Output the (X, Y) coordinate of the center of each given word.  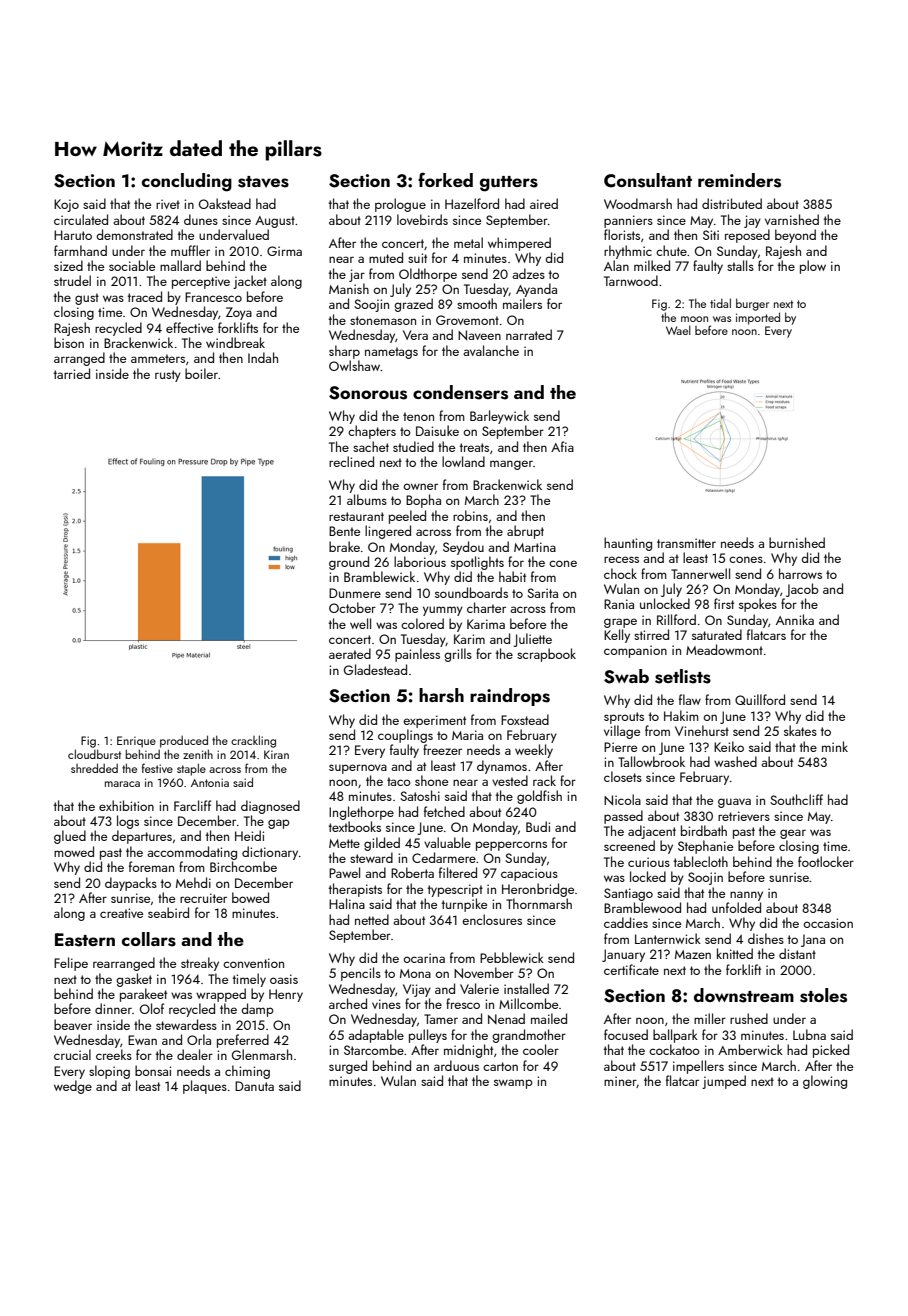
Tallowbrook (651, 761)
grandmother (529, 1036)
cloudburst (94, 754)
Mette (344, 843)
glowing (825, 1082)
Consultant (648, 180)
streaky (200, 964)
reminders (739, 180)
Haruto (73, 235)
